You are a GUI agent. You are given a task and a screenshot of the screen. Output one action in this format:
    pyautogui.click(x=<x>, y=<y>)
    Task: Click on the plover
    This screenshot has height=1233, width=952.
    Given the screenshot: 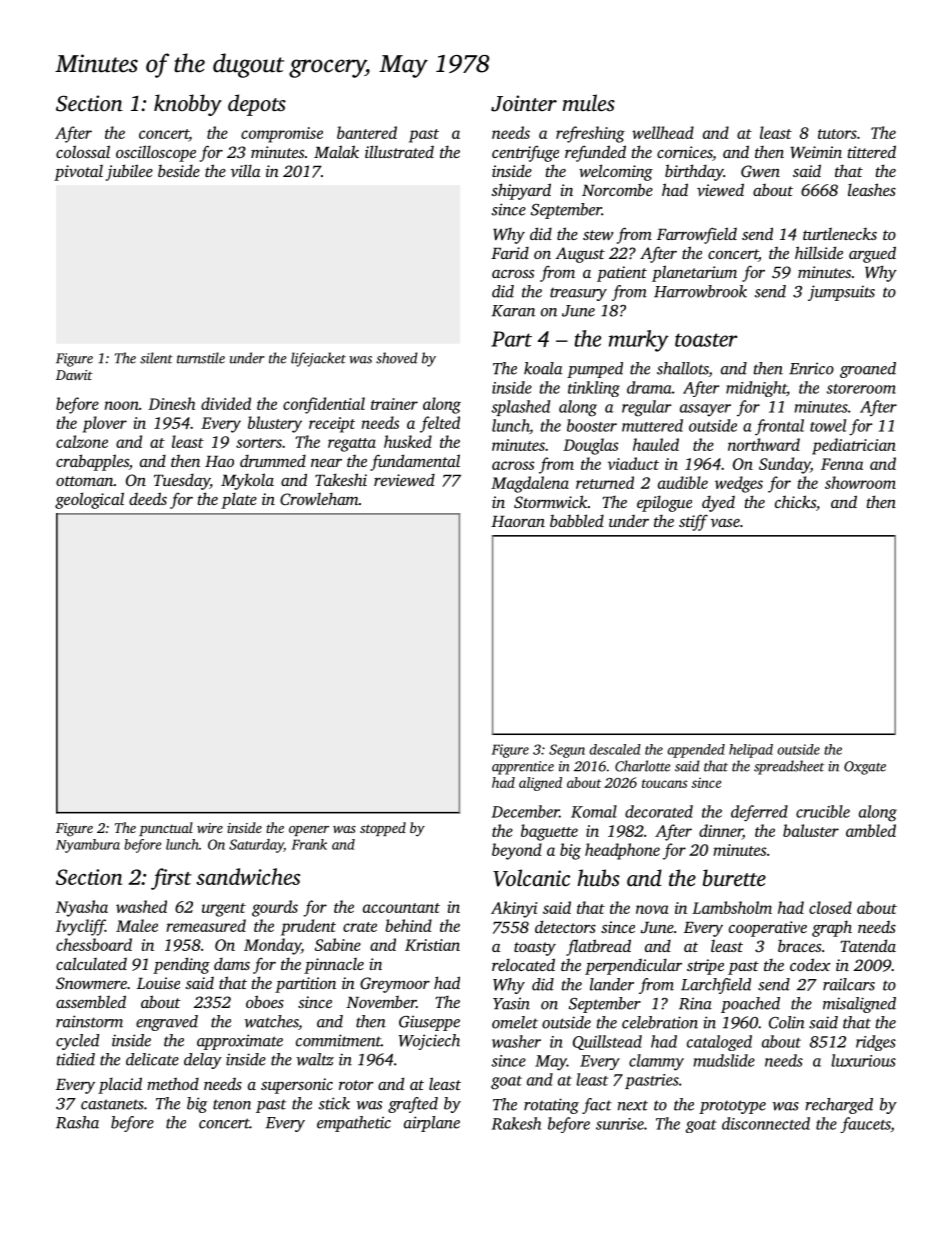 What is the action you would take?
    pyautogui.click(x=105, y=424)
